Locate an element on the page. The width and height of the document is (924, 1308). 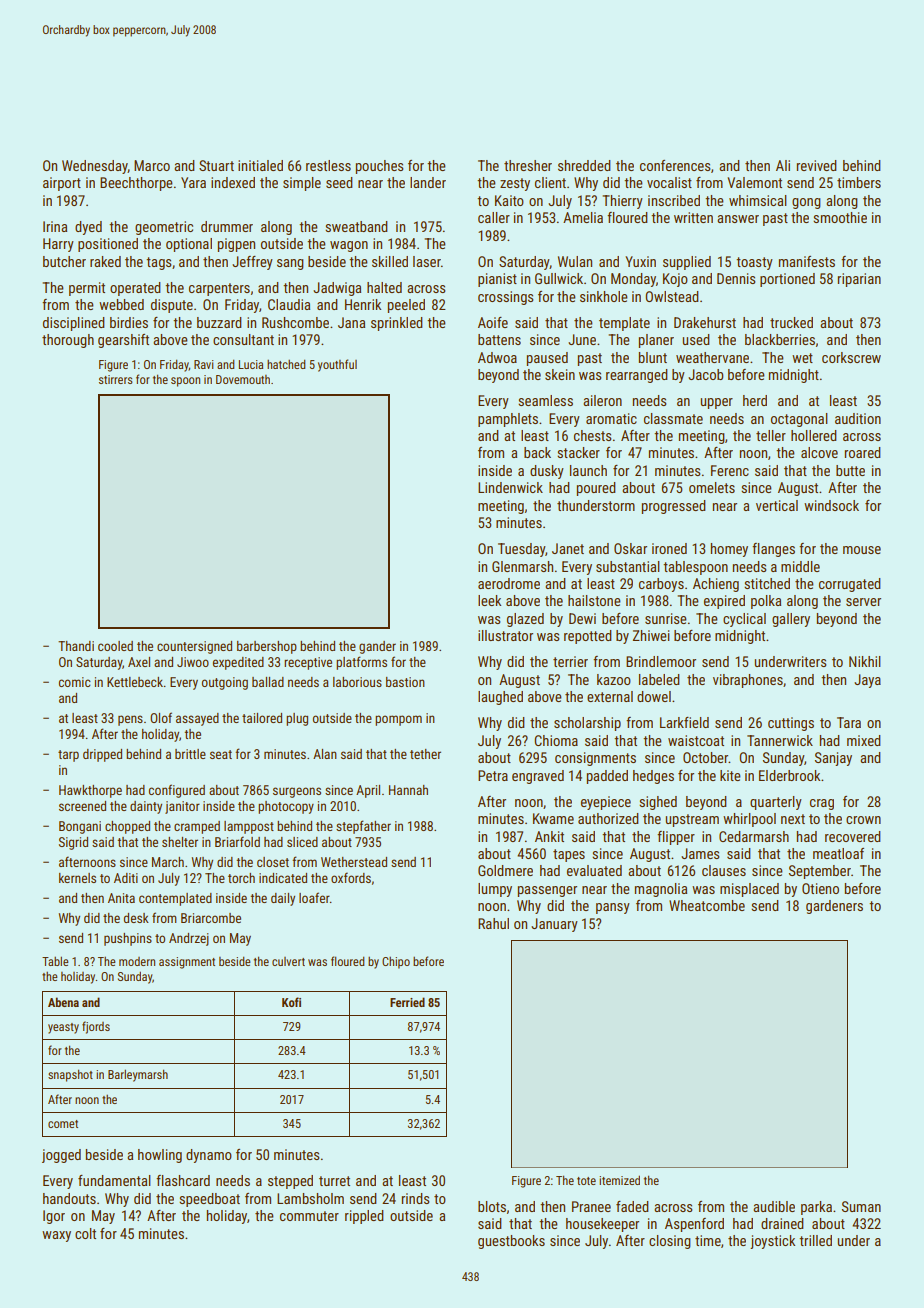
mixed is located at coordinates (863, 740).
